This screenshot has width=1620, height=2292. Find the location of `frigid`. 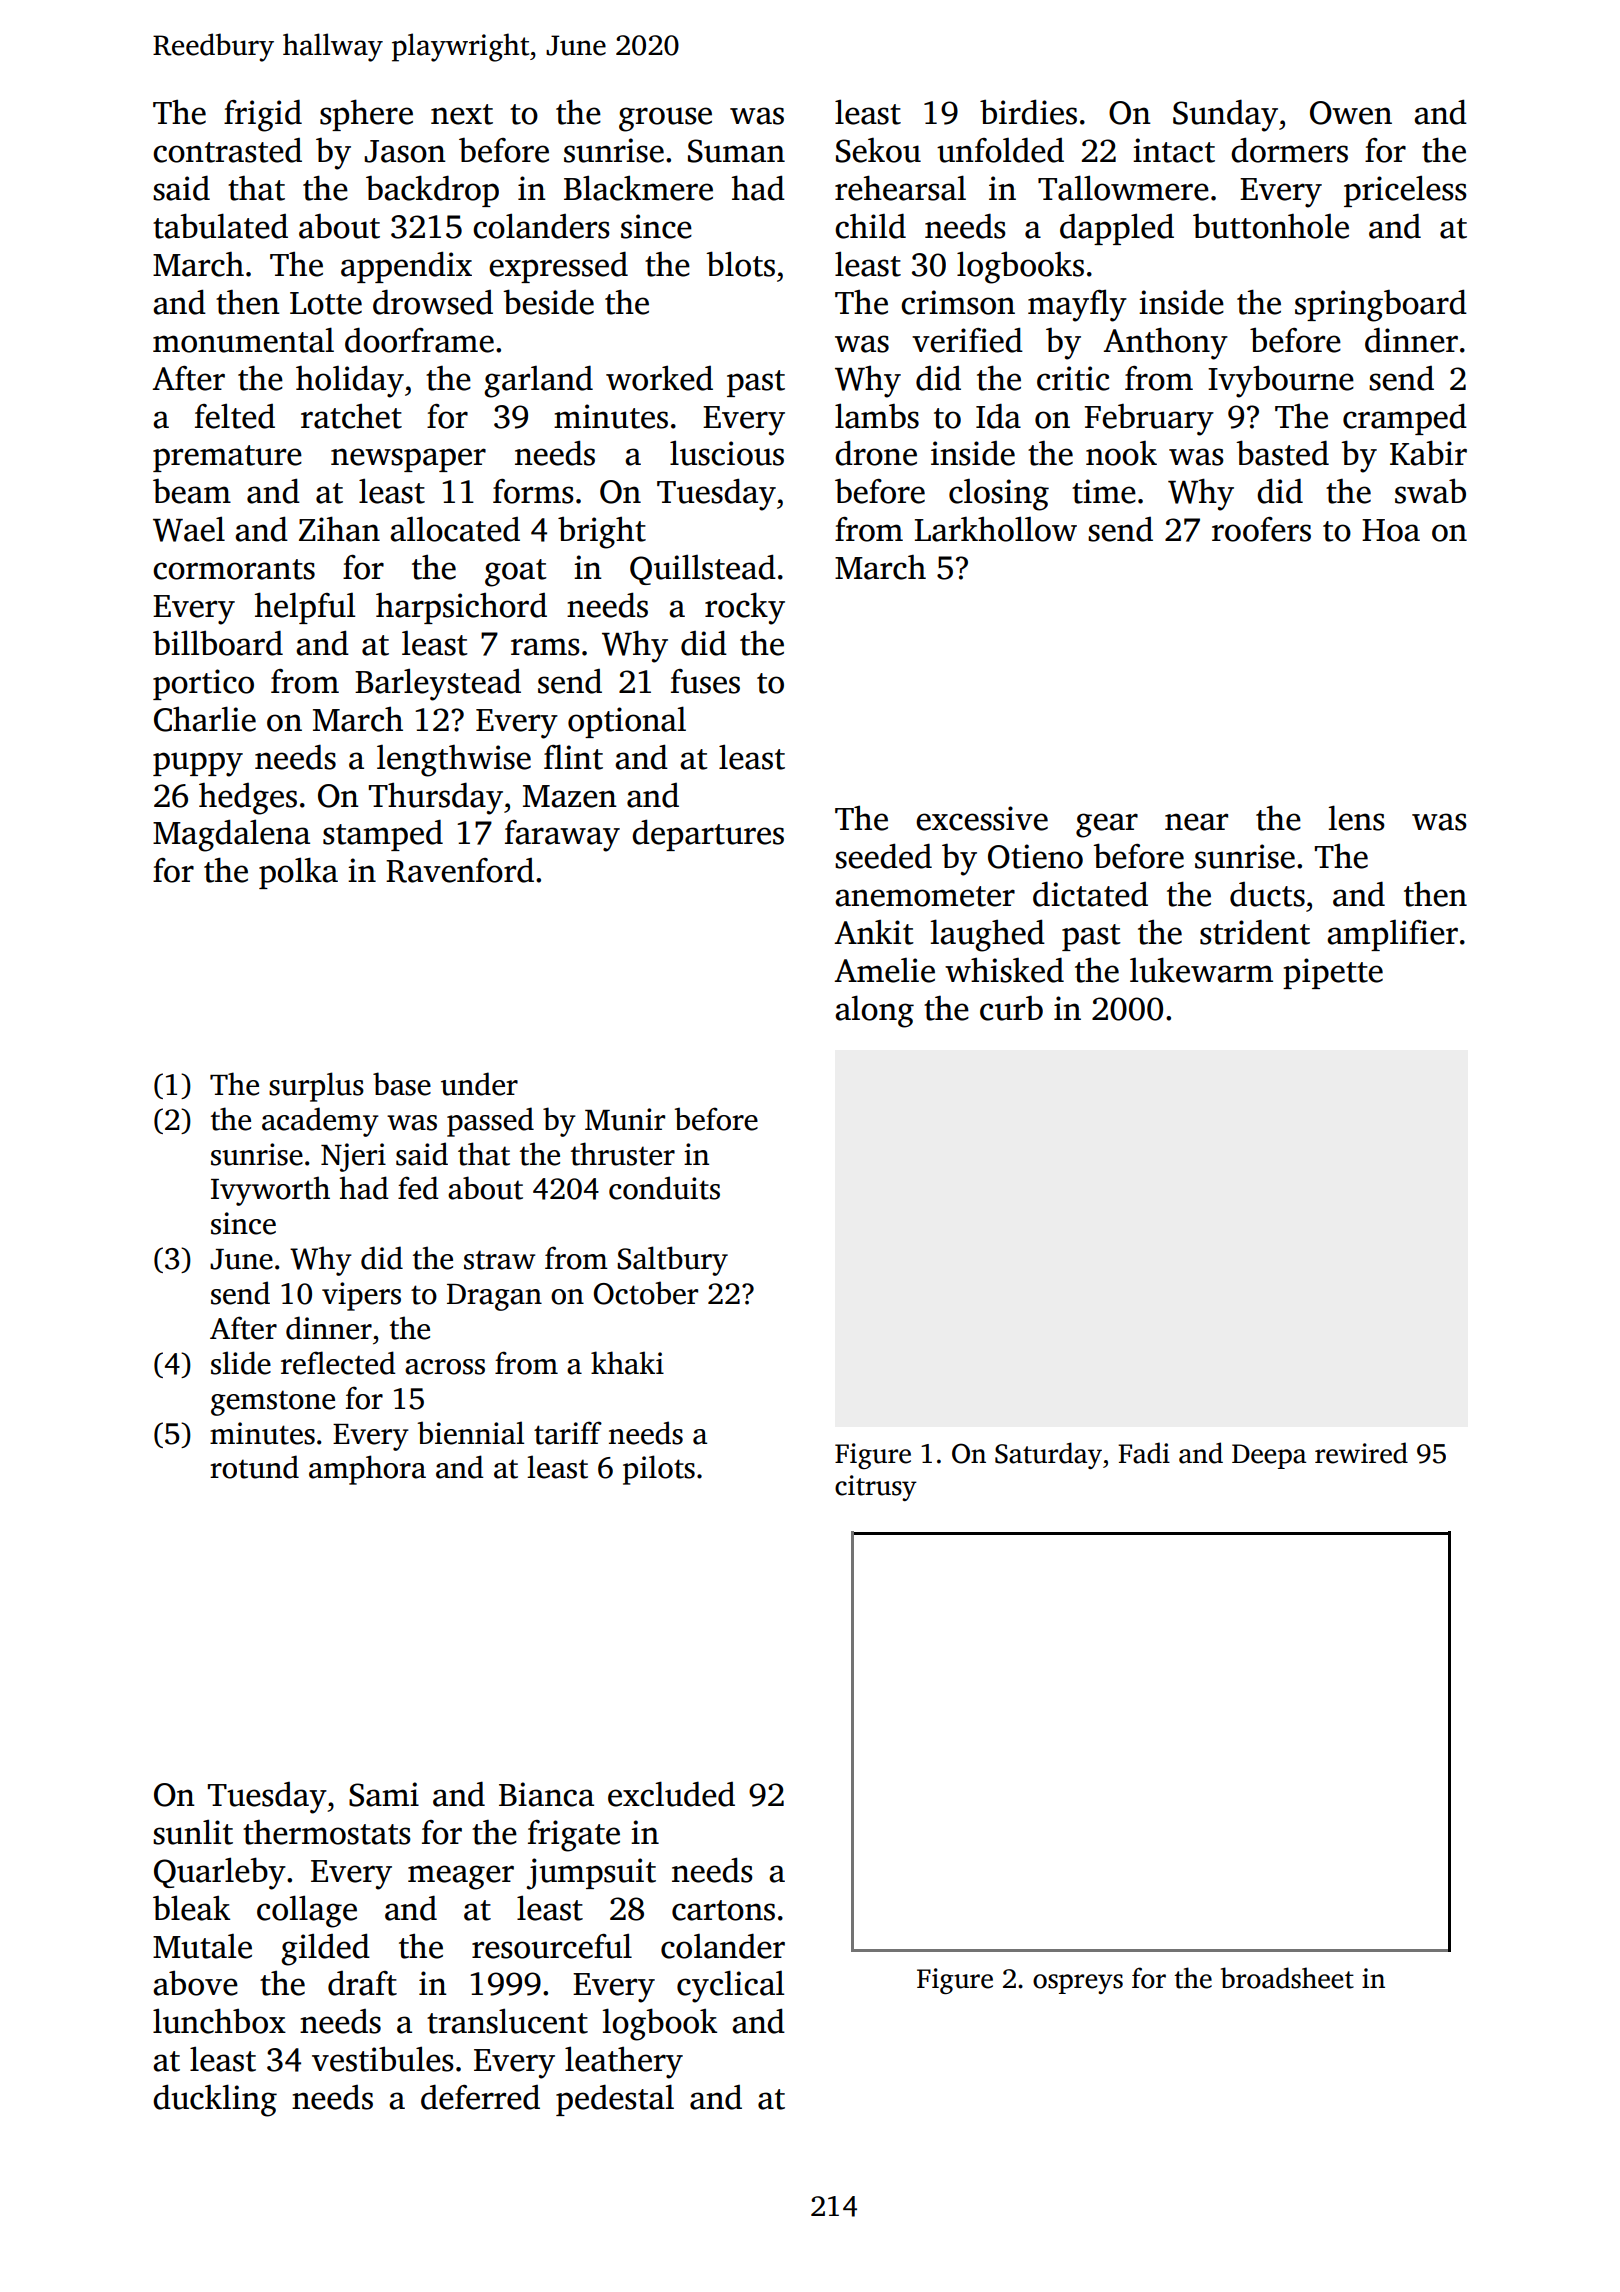

frigid is located at coordinates (263, 115).
